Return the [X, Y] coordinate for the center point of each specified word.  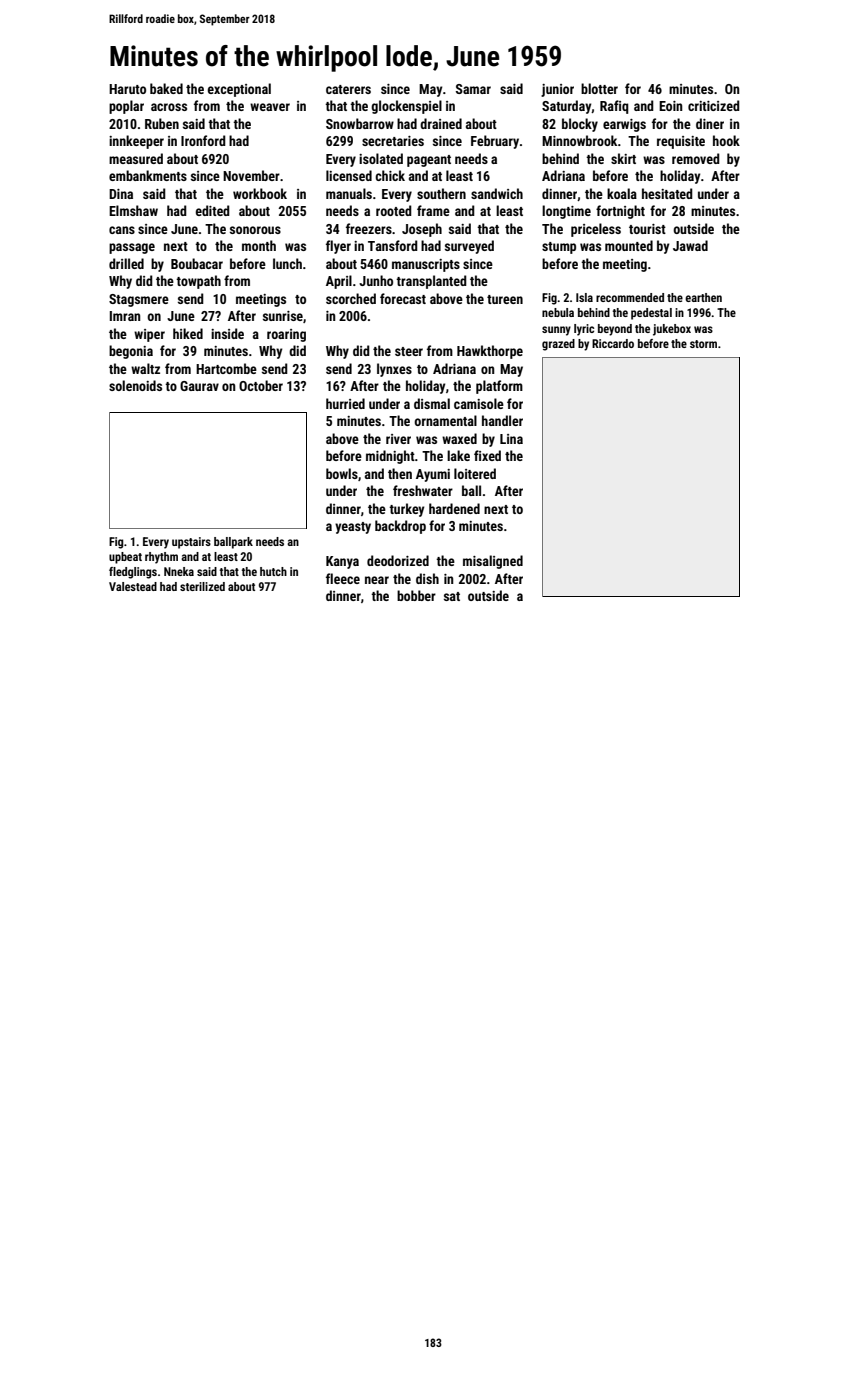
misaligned [493, 562]
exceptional [239, 90]
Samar [473, 89]
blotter [599, 88]
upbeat [125, 558]
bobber [416, 595]
